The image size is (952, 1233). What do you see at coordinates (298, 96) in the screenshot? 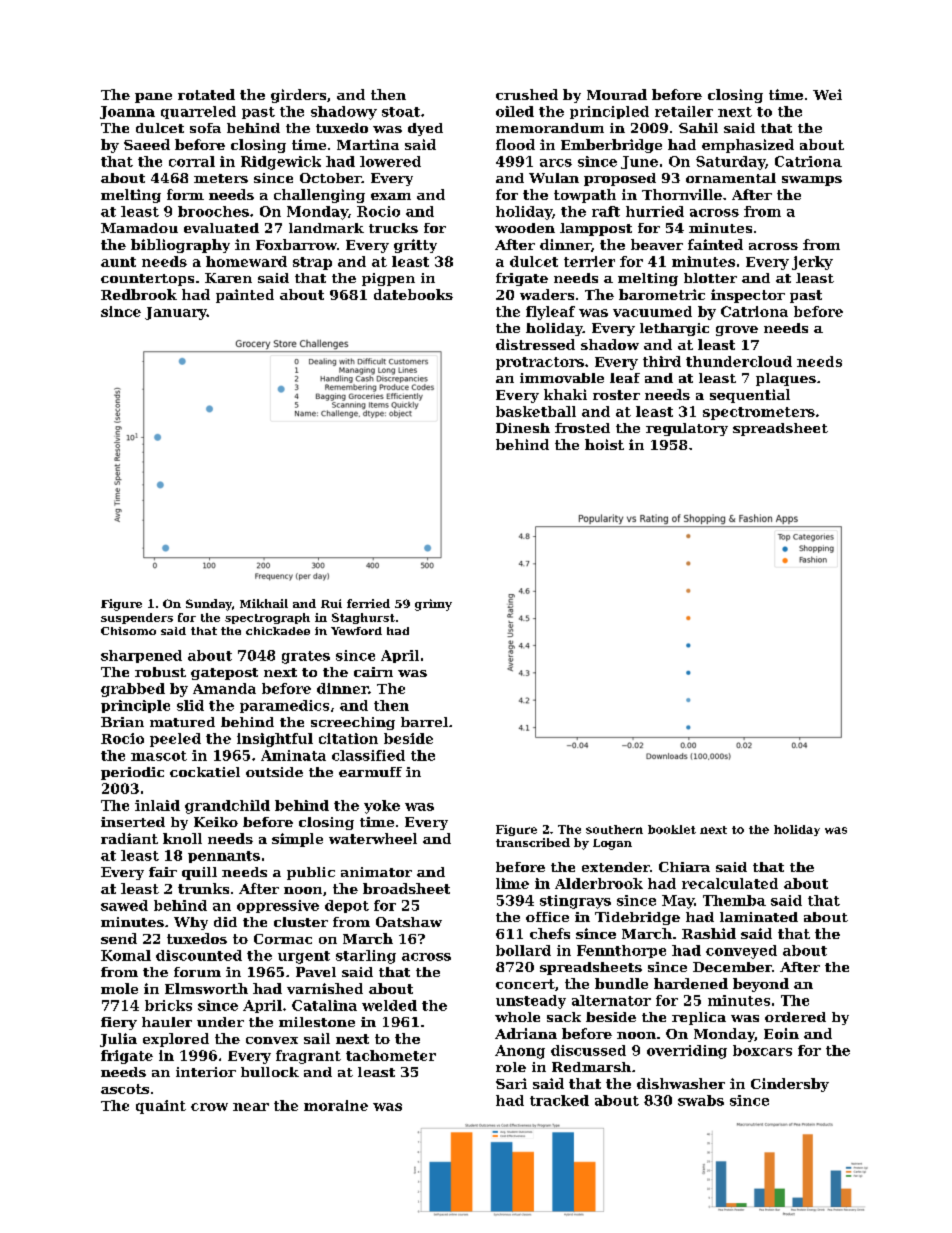
I see `girders` at bounding box center [298, 96].
